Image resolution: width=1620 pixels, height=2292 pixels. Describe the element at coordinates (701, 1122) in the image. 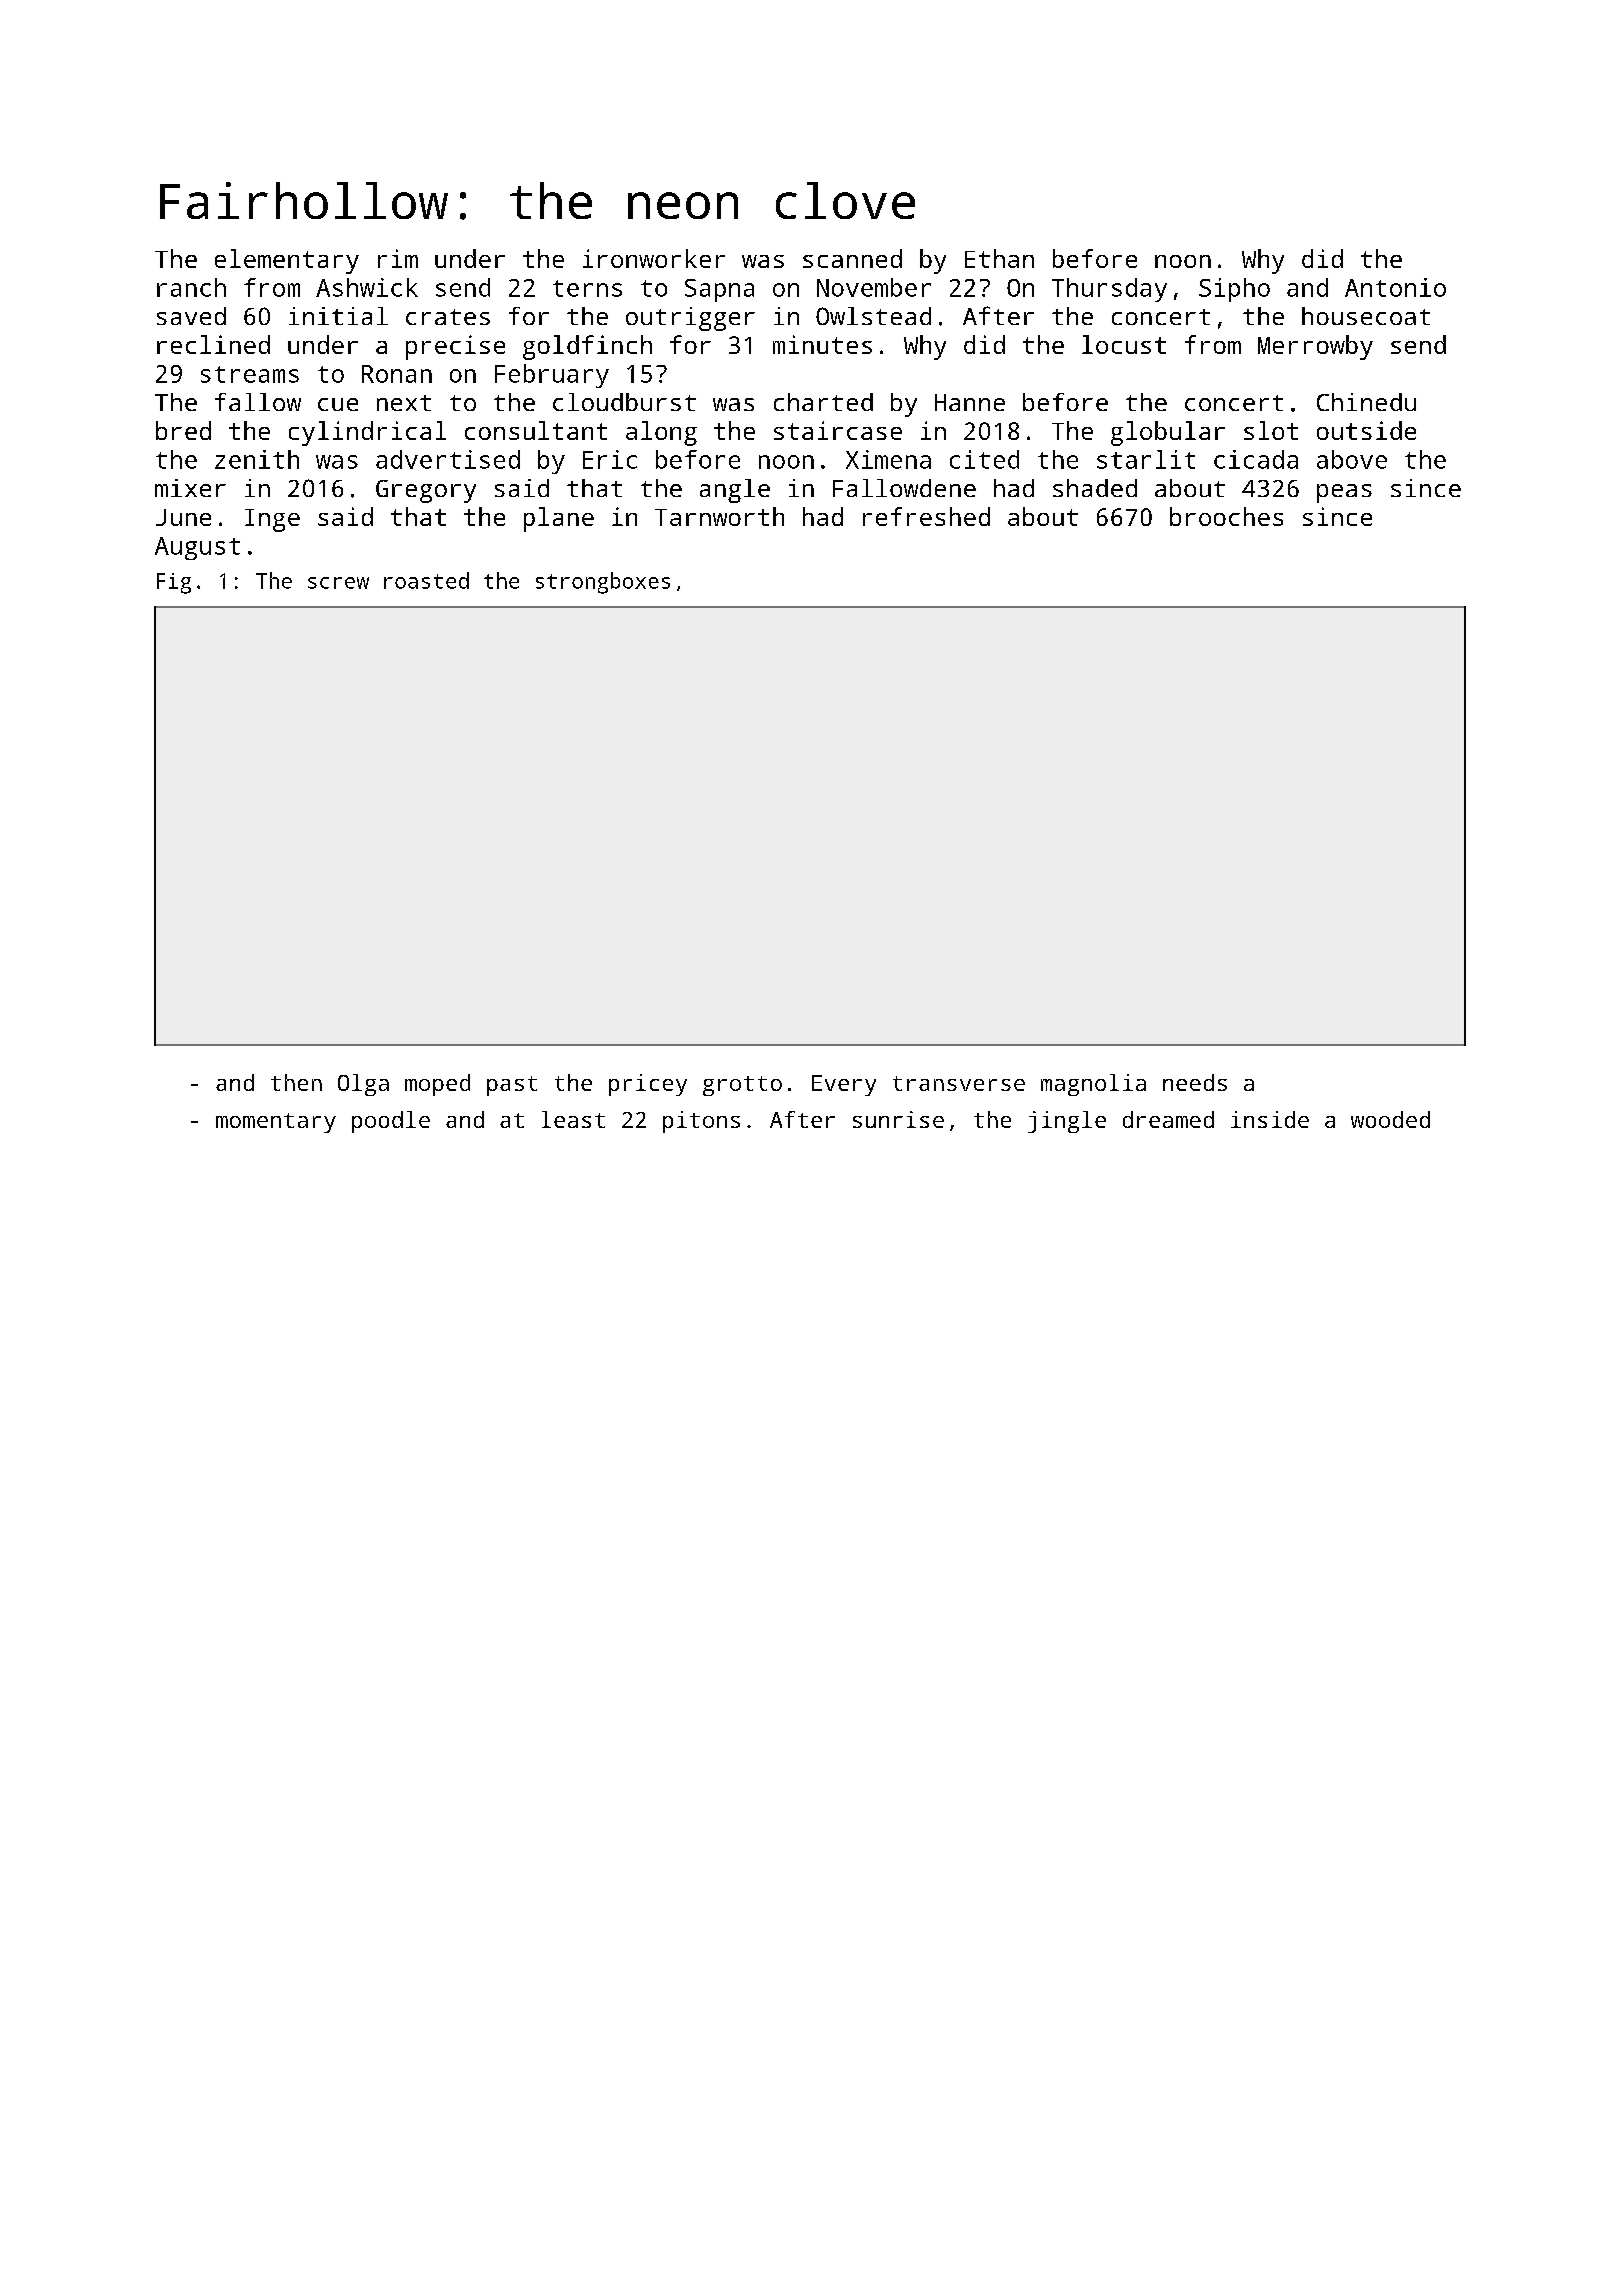

I see `pitons` at that location.
